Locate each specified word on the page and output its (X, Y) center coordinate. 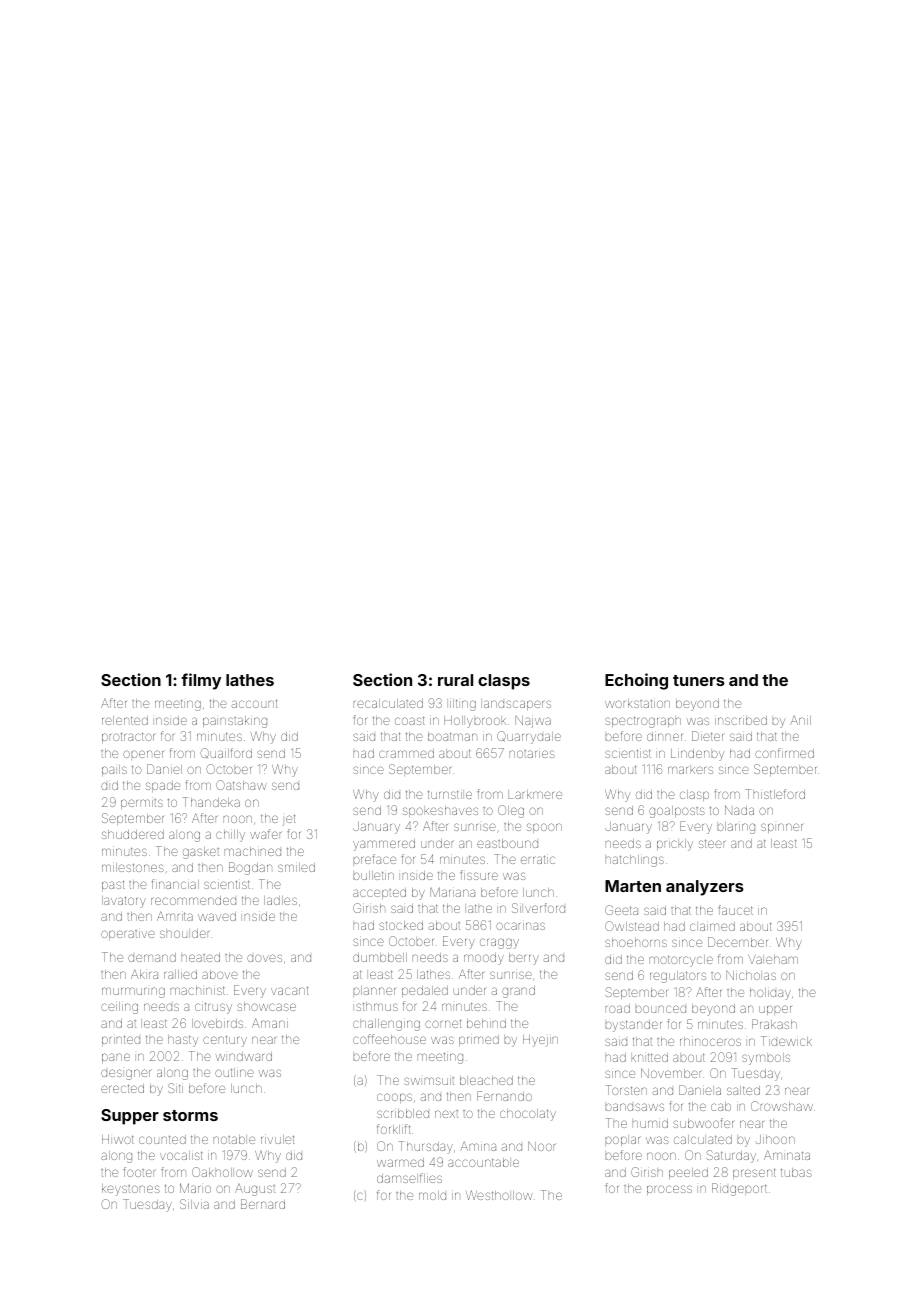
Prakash (774, 1024)
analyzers (705, 888)
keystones (131, 1190)
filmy (201, 681)
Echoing (636, 681)
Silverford (538, 908)
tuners (699, 680)
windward (244, 1056)
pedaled (425, 991)
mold (432, 1195)
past (113, 885)
